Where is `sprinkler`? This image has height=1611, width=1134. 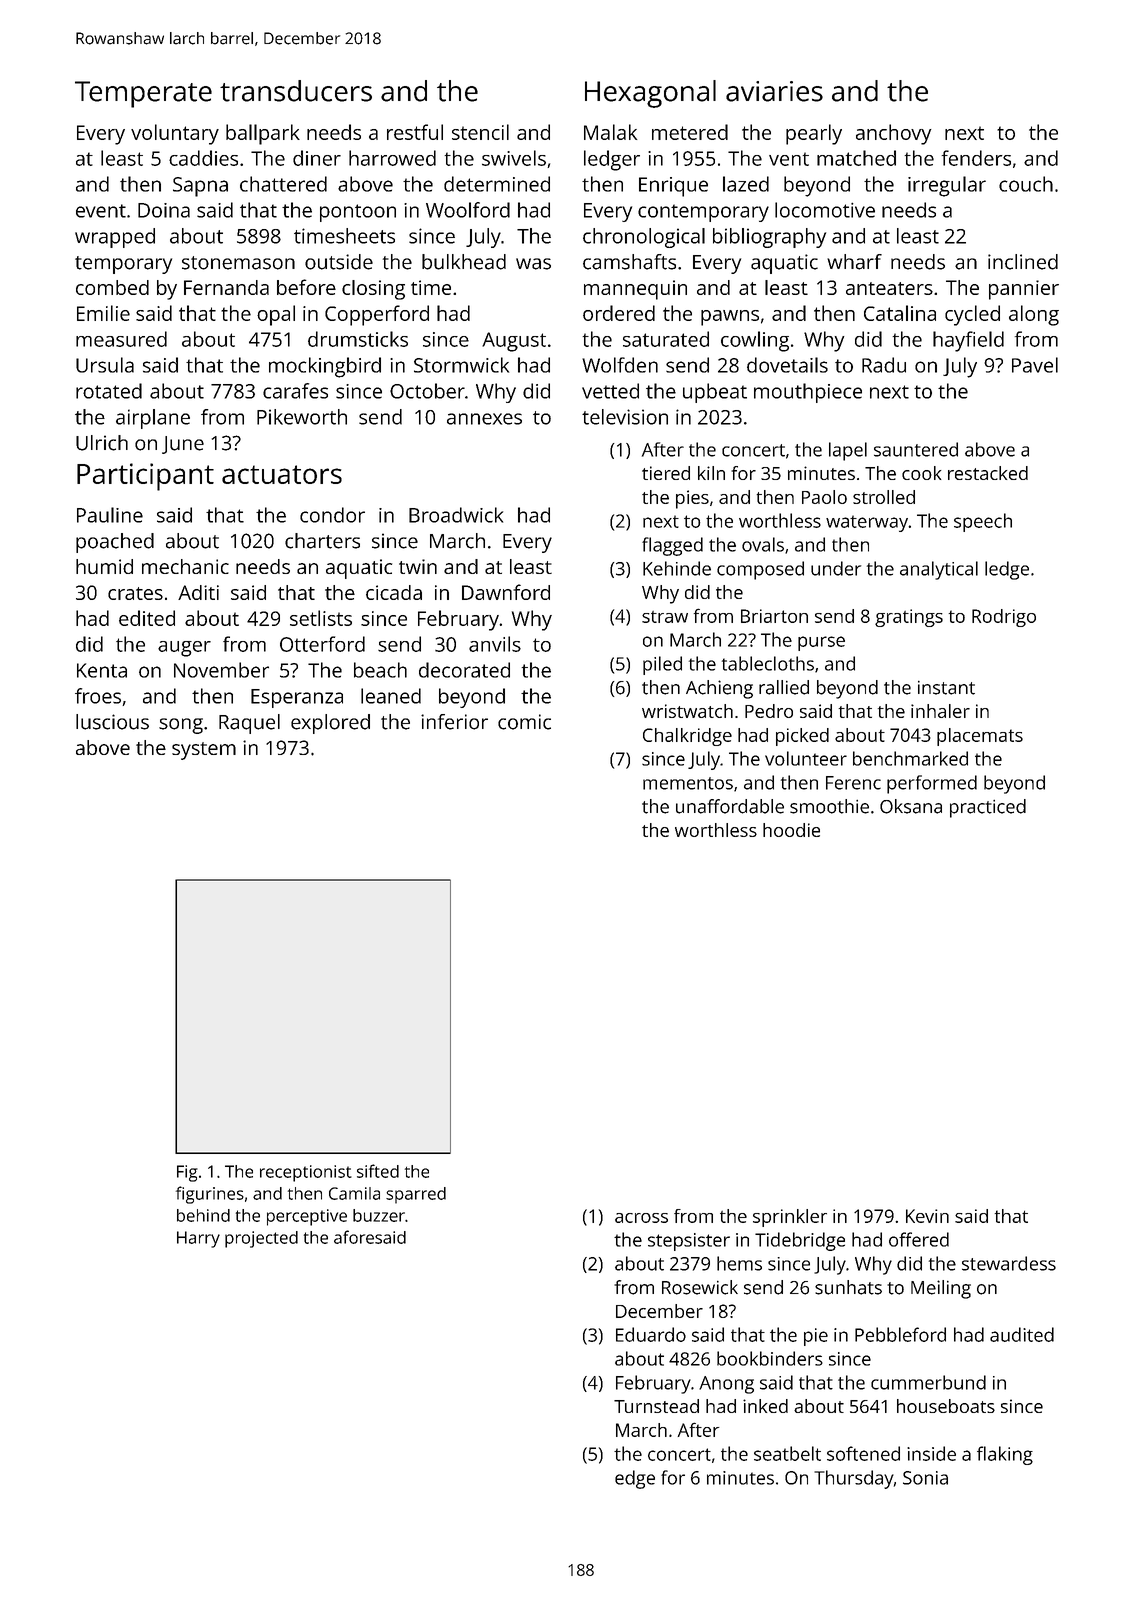 sprinkler is located at coordinates (790, 1218).
